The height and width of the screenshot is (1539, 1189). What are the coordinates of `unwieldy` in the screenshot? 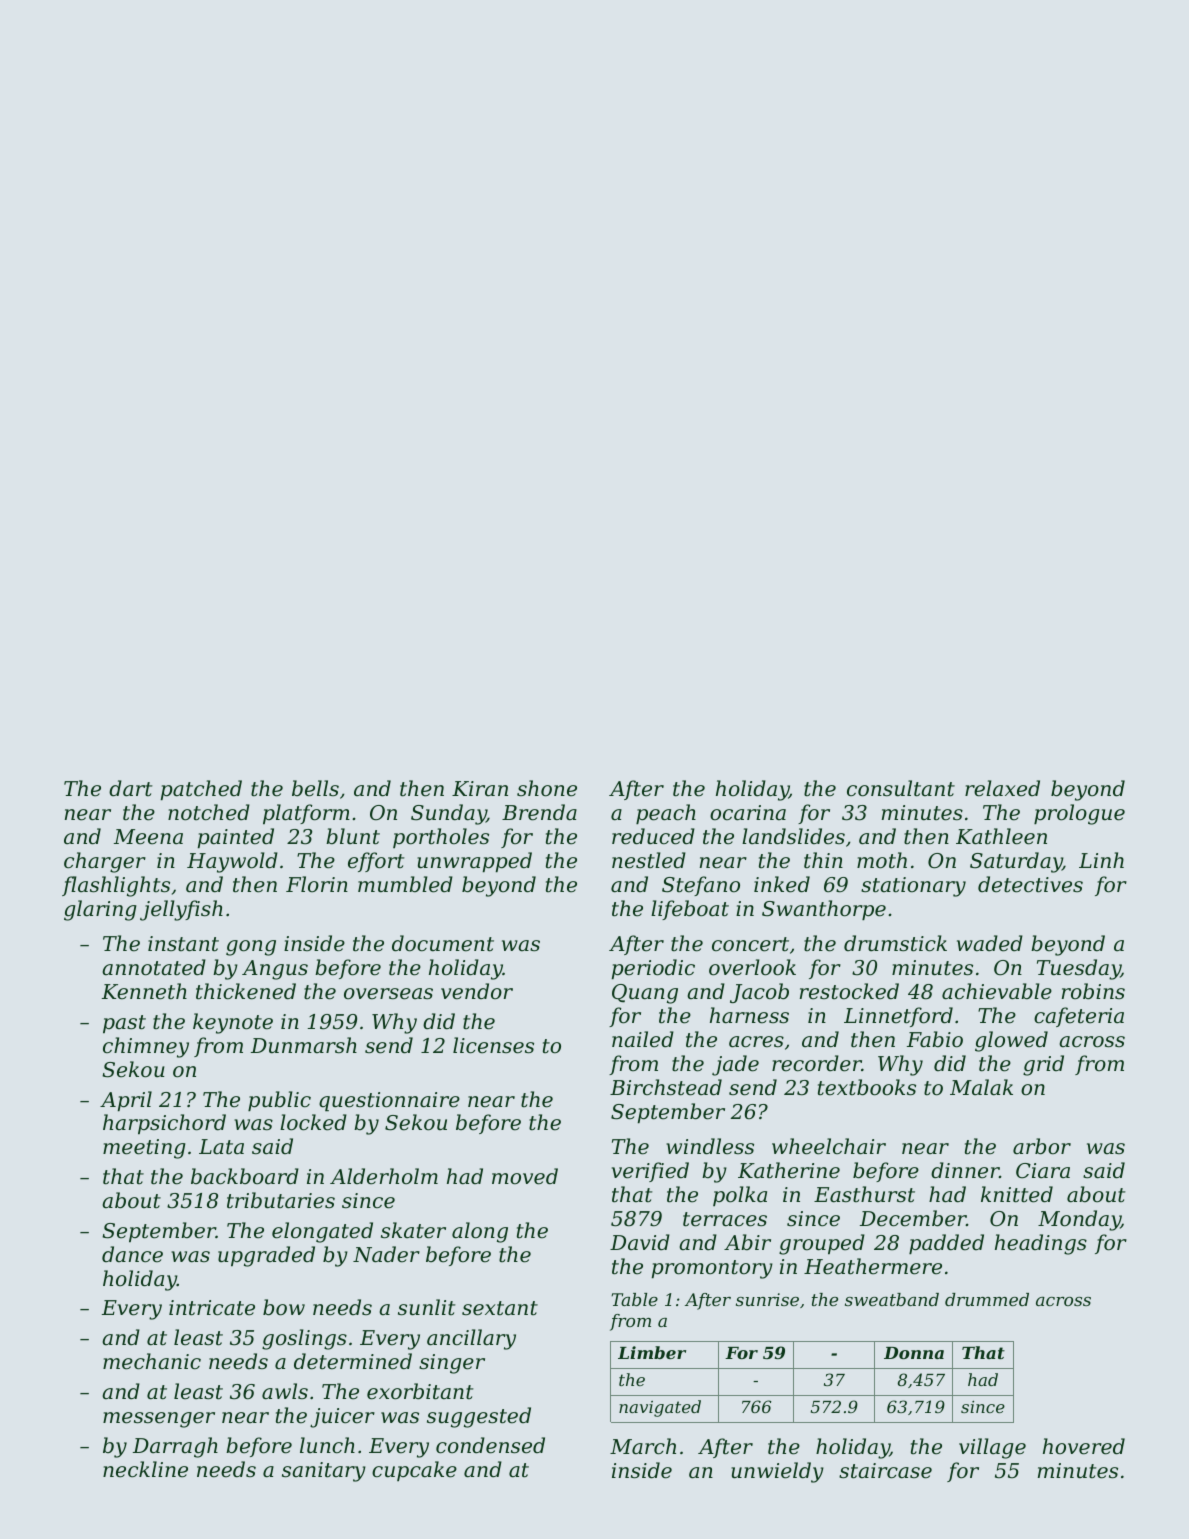 It's located at (777, 1472).
